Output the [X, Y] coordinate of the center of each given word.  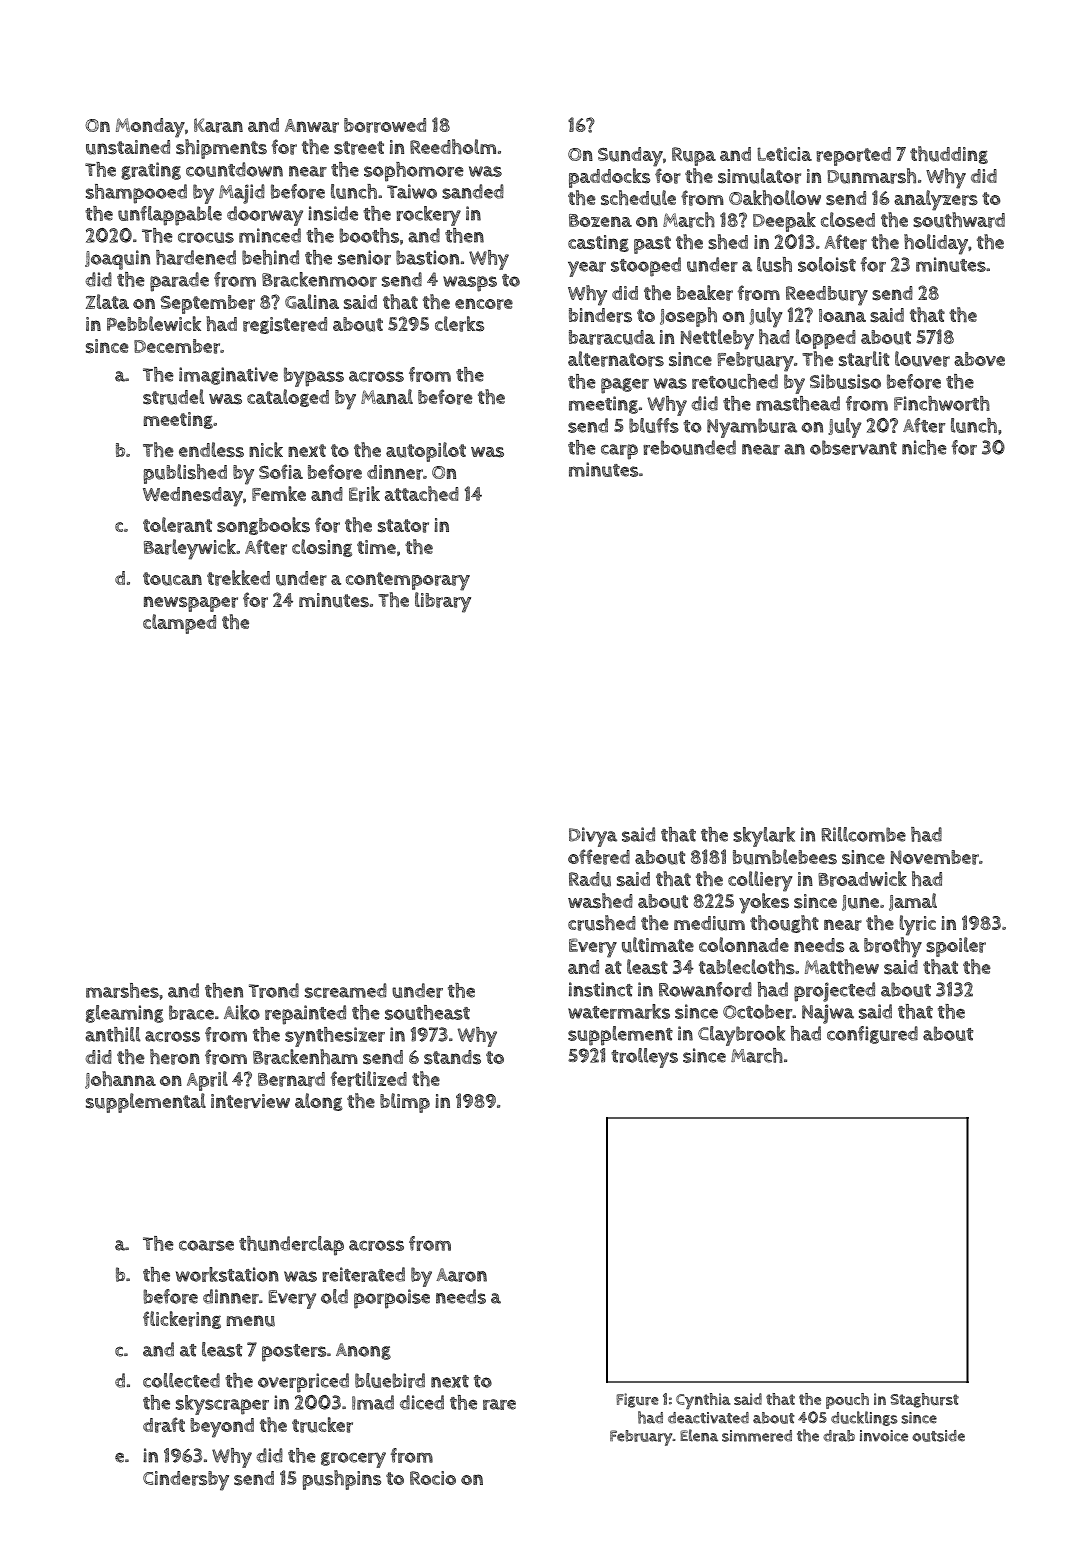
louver [922, 359]
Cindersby [186, 1481]
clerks [459, 324]
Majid [242, 194]
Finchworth [942, 403]
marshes [122, 990]
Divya [593, 837]
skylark [764, 837]
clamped [179, 624]
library [443, 602]
